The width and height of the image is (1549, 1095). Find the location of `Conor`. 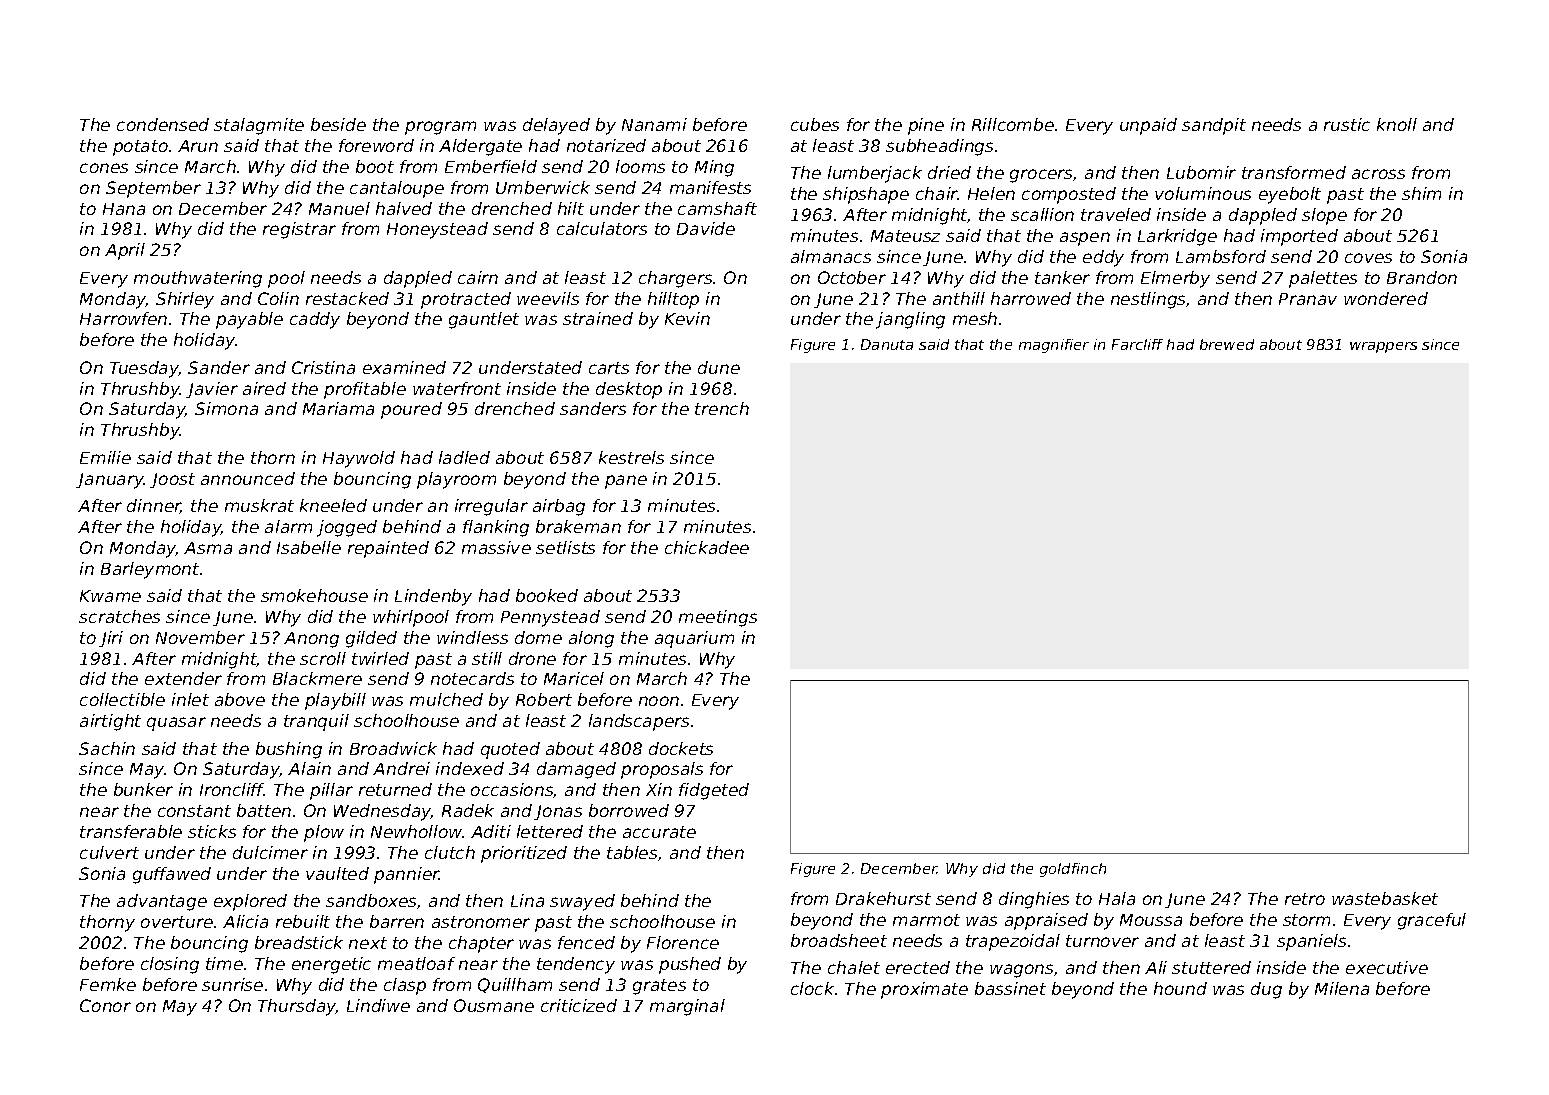

Conor is located at coordinates (105, 1005).
